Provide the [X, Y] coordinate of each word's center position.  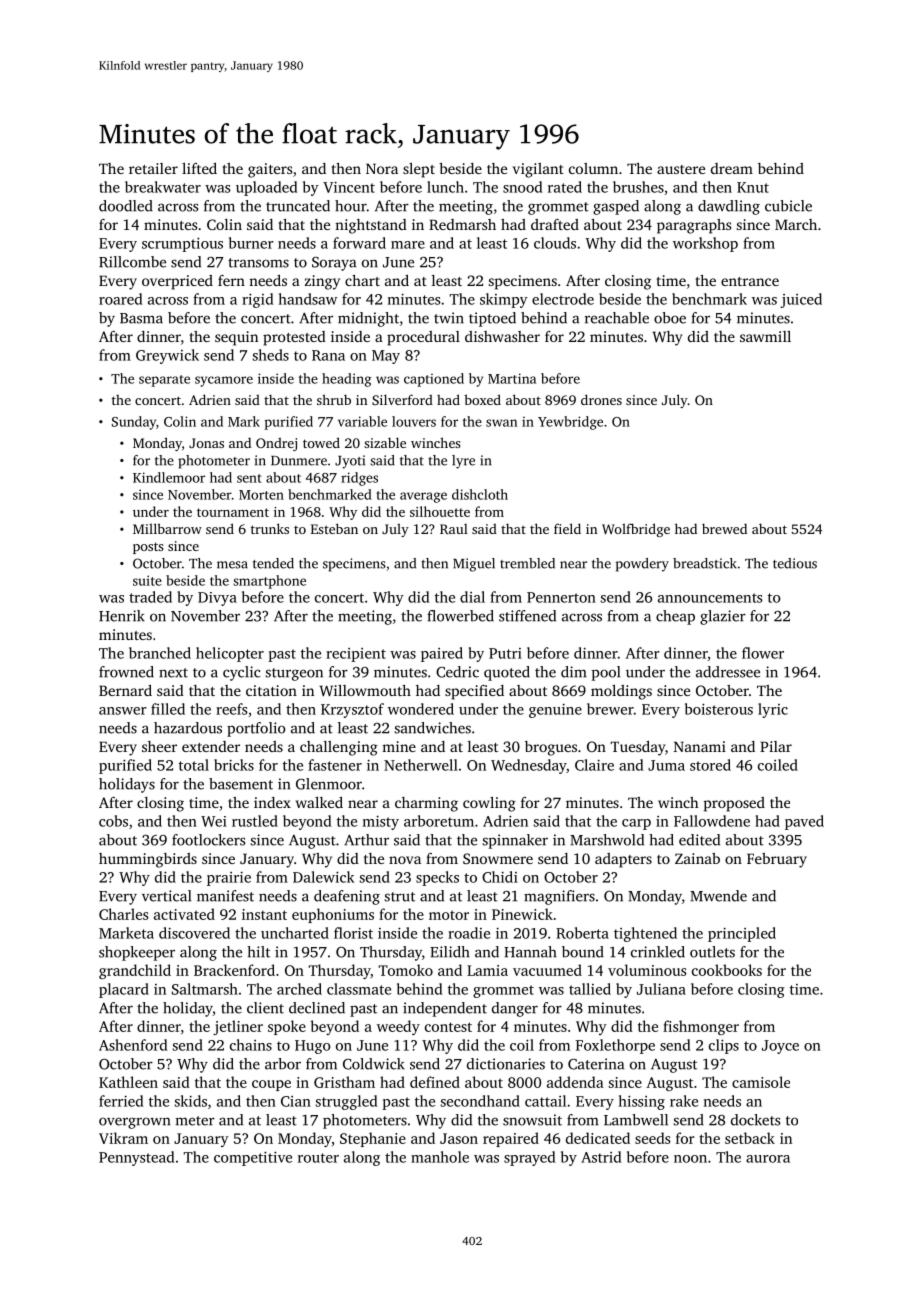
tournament [233, 512]
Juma [666, 765]
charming [426, 804]
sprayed [529, 1158]
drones [601, 399]
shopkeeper [137, 953]
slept [419, 170]
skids [191, 1101]
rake [684, 1101]
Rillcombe [132, 262]
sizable [385, 442]
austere [681, 169]
